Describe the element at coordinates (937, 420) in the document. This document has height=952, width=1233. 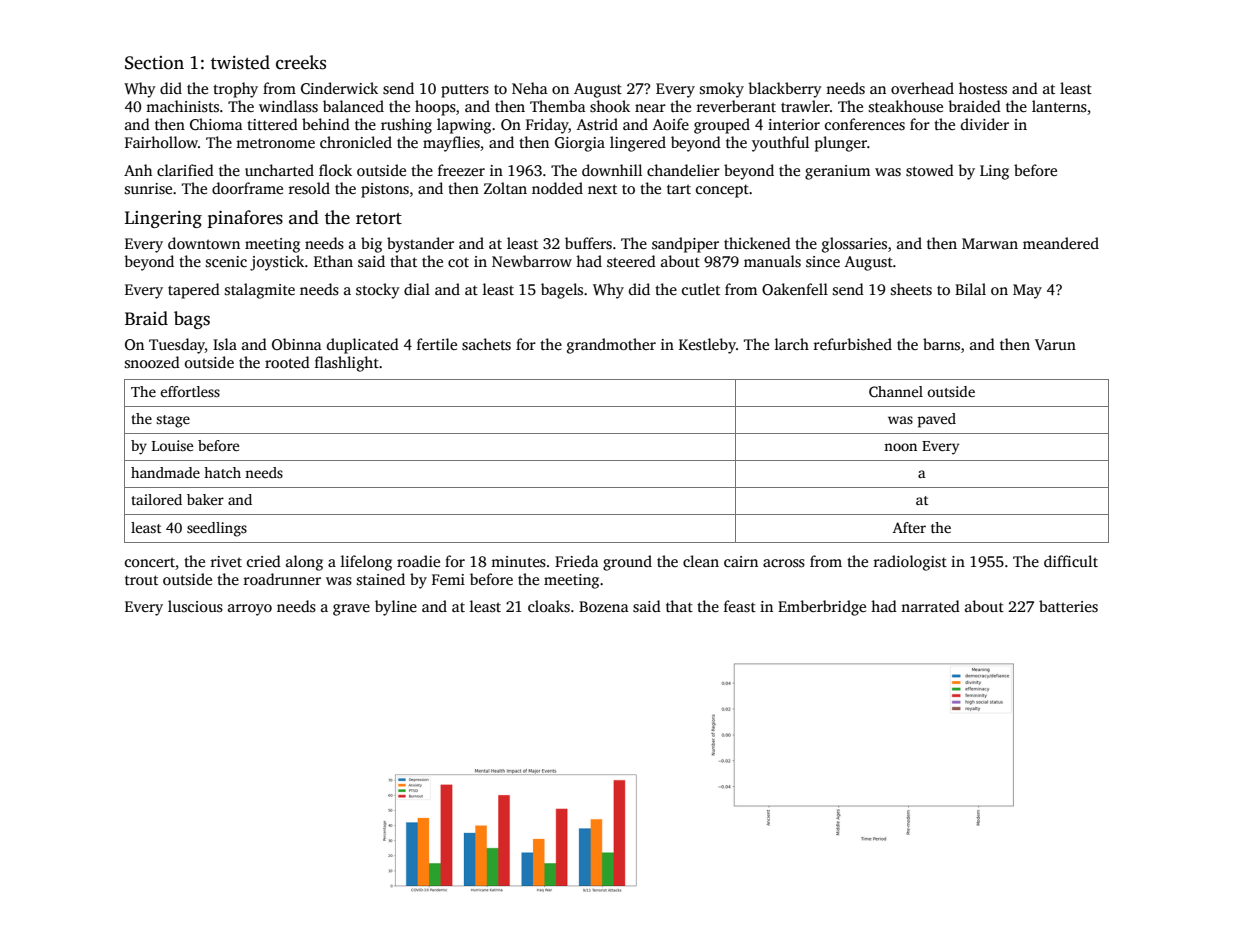
I see `paved` at that location.
